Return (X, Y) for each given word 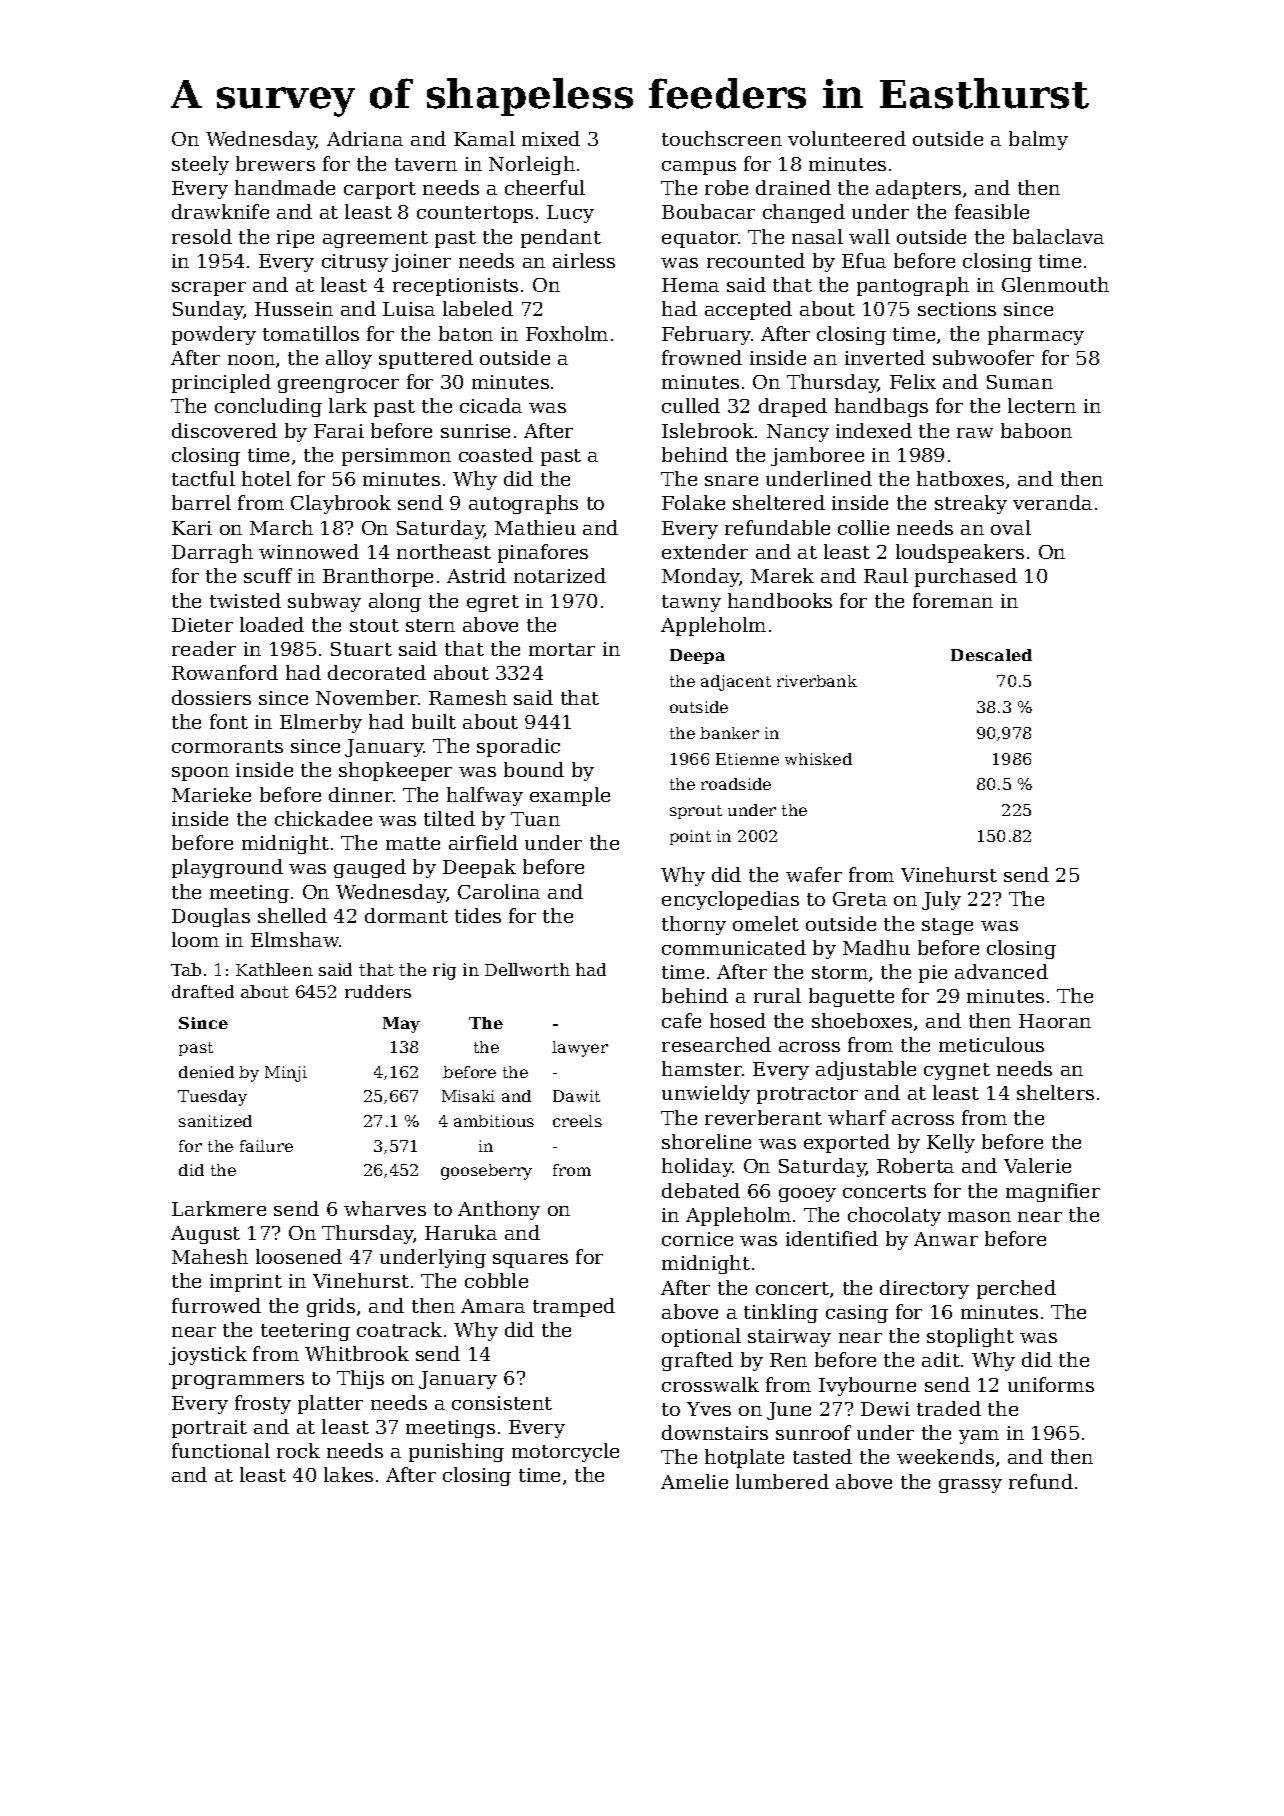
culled (691, 405)
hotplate (744, 1458)
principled (221, 383)
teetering (305, 1332)
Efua (864, 260)
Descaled (991, 655)
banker (729, 733)
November (367, 697)
